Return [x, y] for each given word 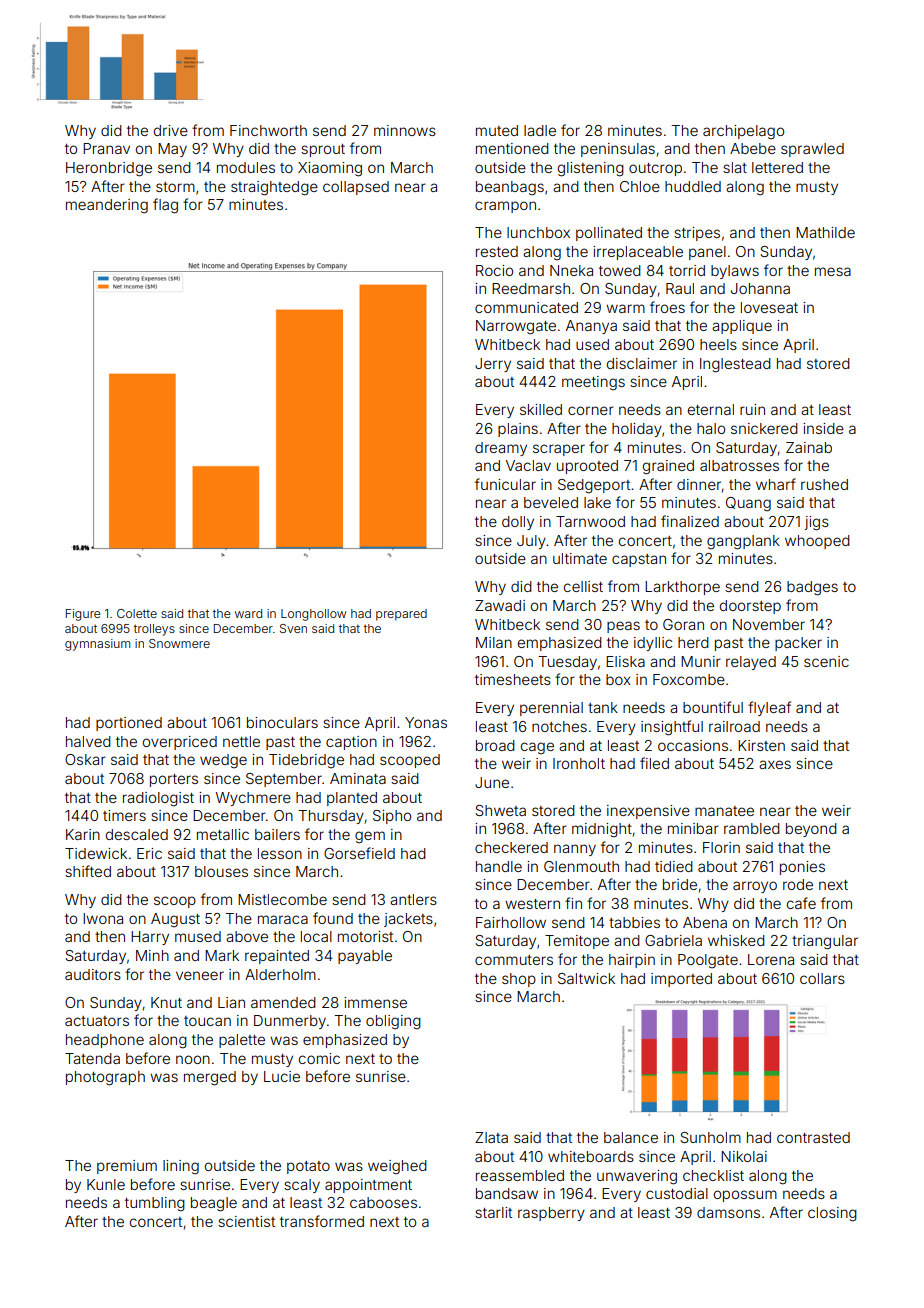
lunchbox [538, 232]
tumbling [155, 1204]
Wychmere [253, 799]
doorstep [750, 607]
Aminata [358, 778]
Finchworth [268, 130]
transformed [322, 1221]
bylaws [735, 272]
